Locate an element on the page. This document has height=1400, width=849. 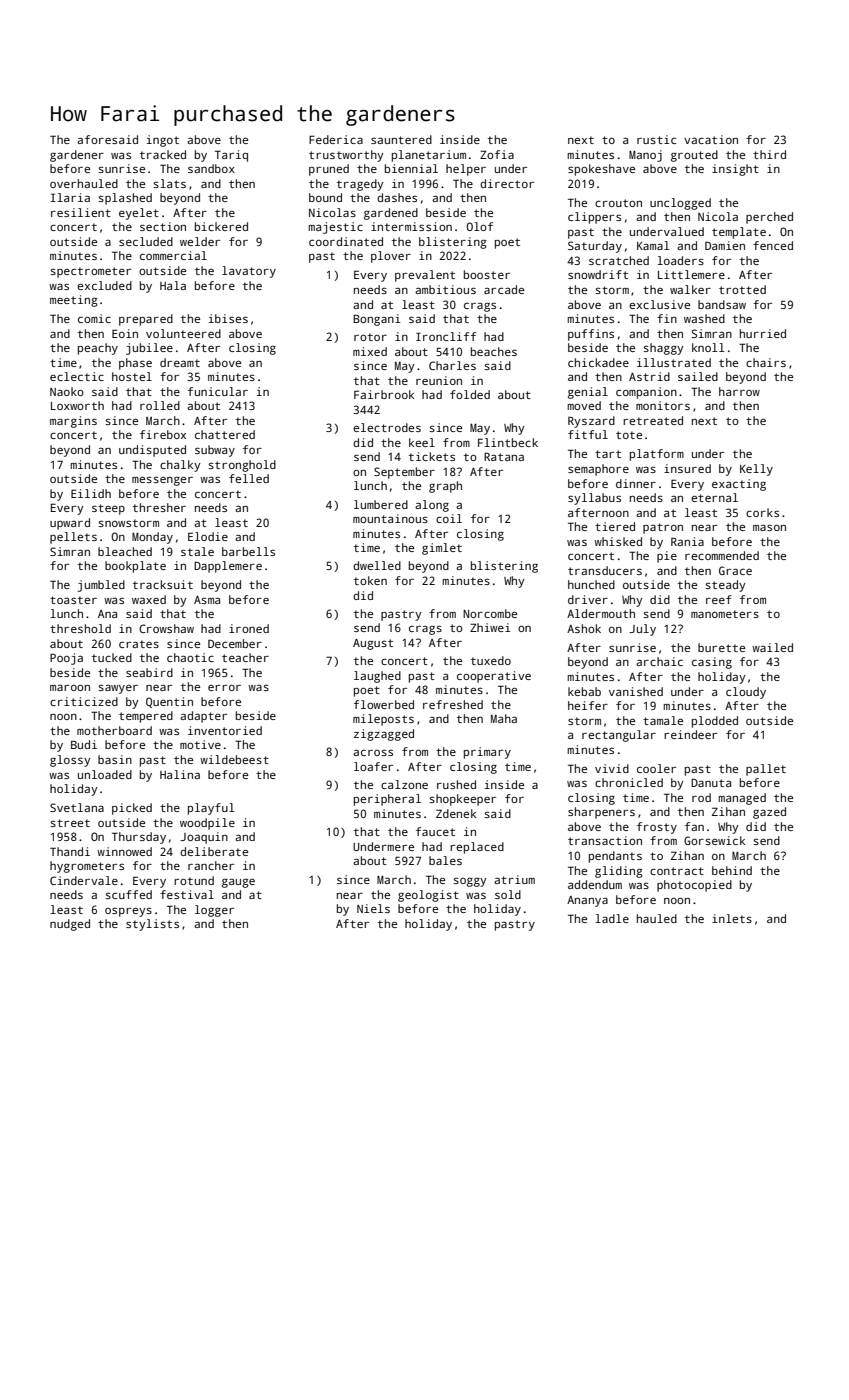
nudged is located at coordinates (70, 925).
